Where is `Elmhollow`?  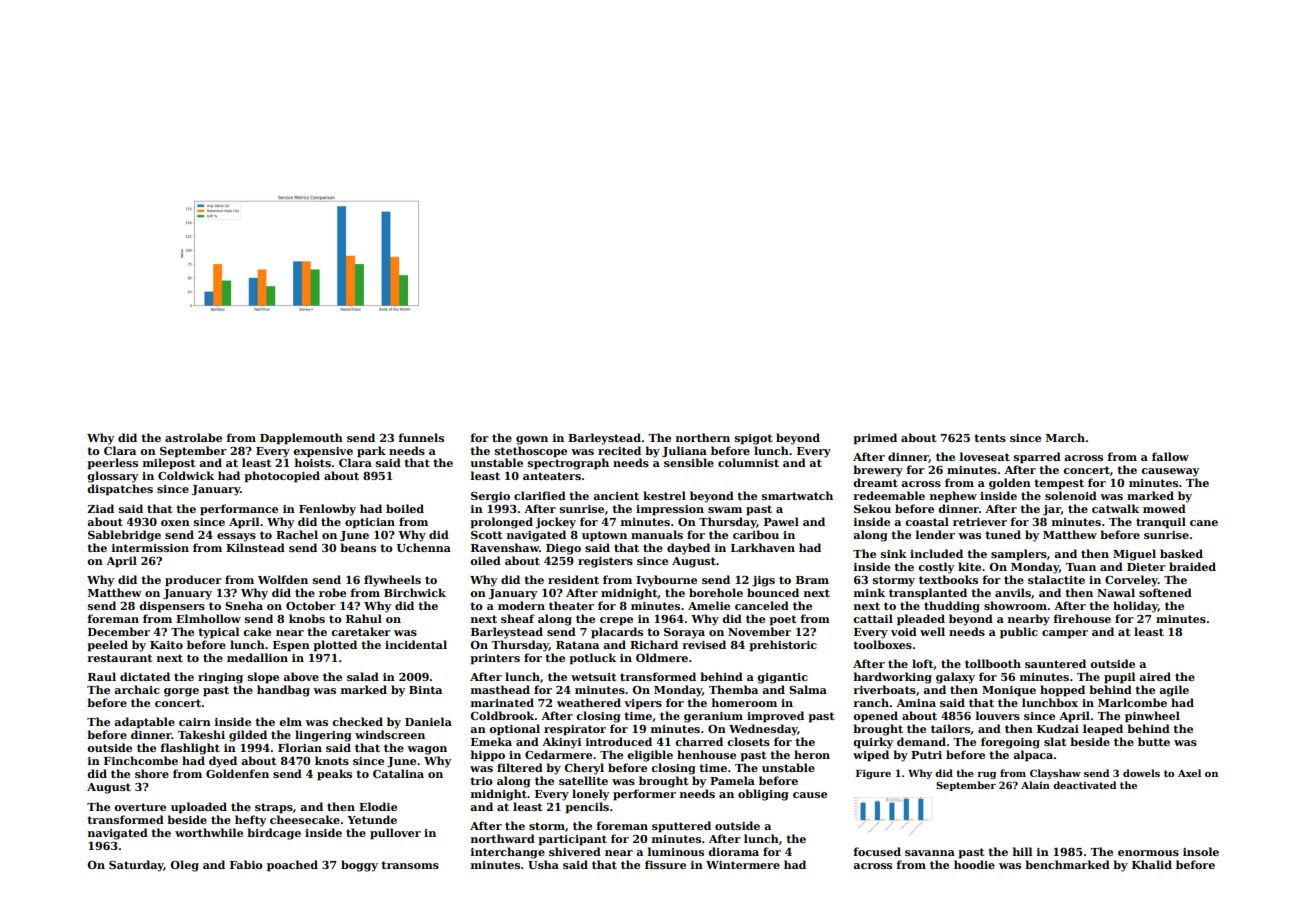 Elmhollow is located at coordinates (208, 618).
